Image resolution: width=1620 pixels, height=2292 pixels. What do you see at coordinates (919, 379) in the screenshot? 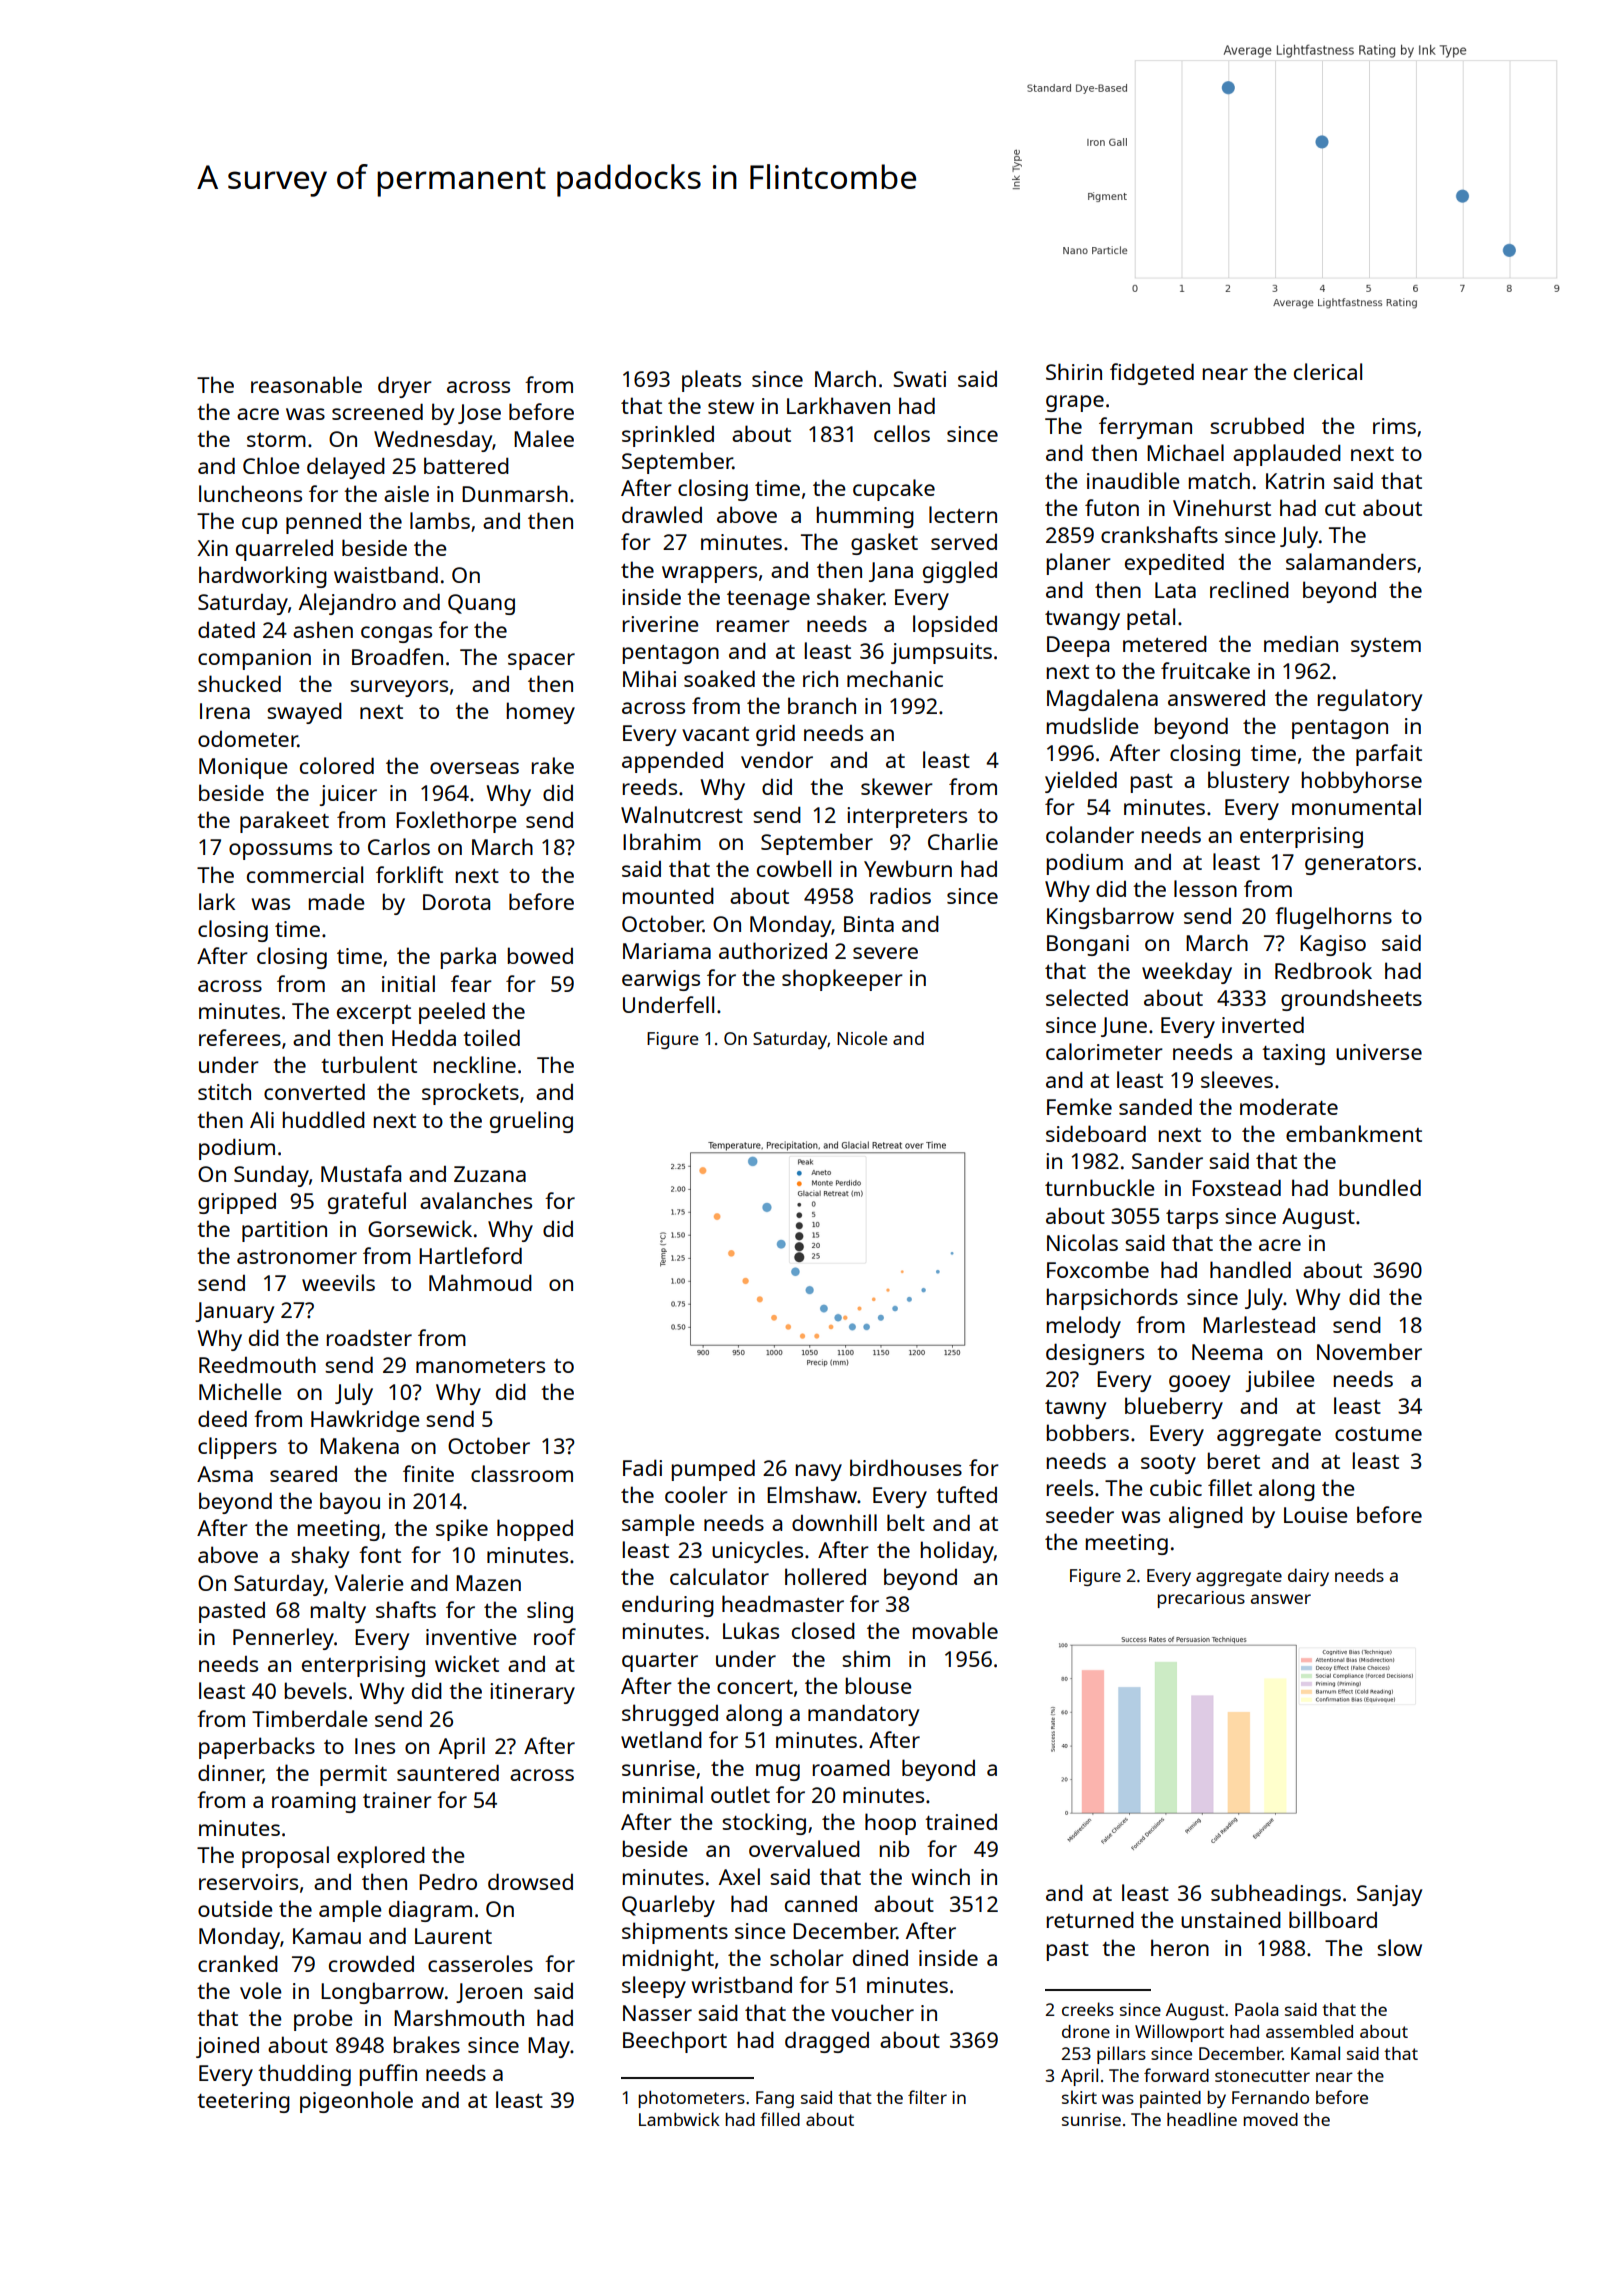
I see `Swati` at bounding box center [919, 379].
